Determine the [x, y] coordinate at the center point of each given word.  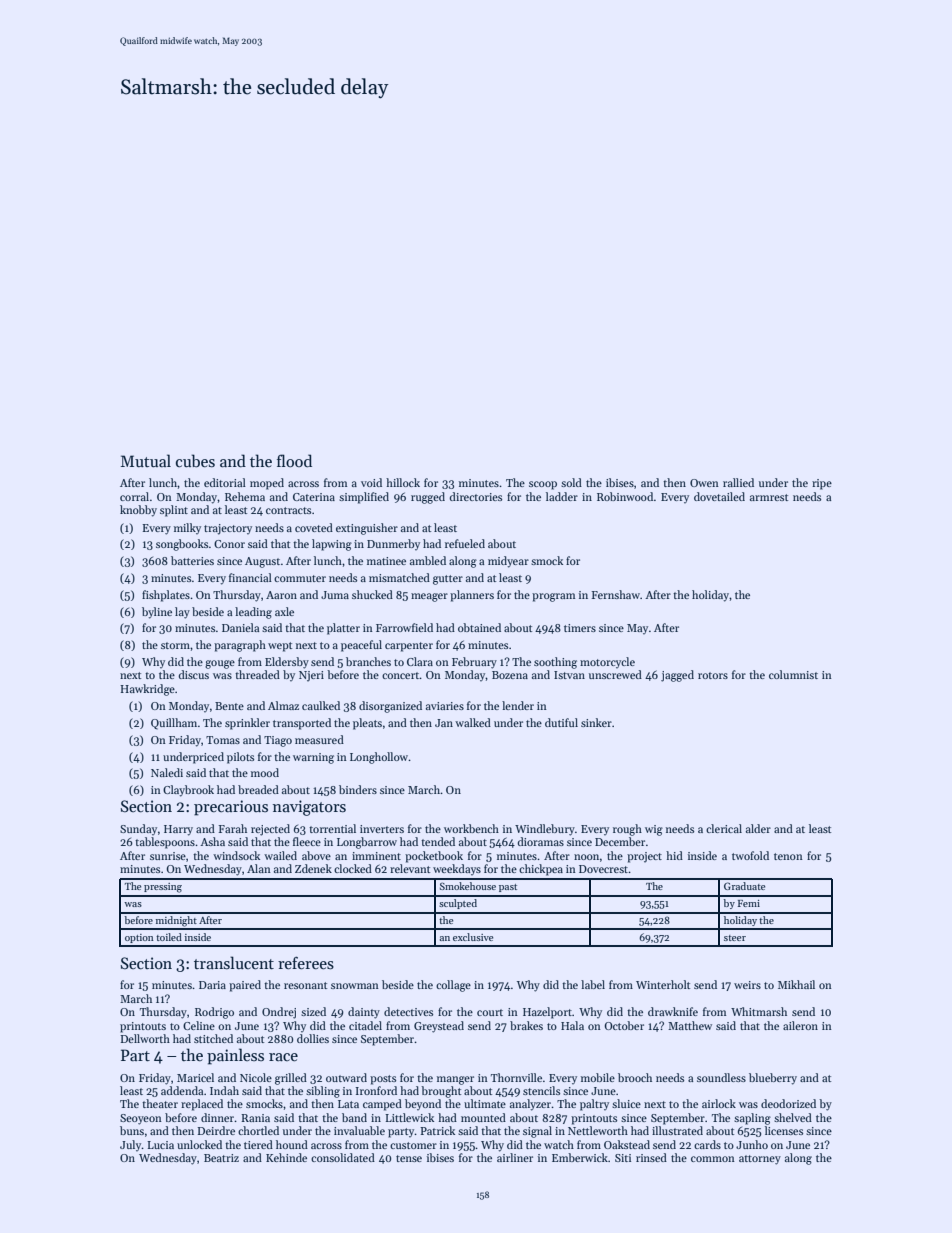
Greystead [439, 1027]
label [593, 984]
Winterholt [663, 984]
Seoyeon [141, 1119]
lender [518, 705]
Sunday [138, 829]
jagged [677, 676]
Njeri [311, 676]
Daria [212, 985]
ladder [562, 496]
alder [758, 828]
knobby [138, 511]
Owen [704, 483]
